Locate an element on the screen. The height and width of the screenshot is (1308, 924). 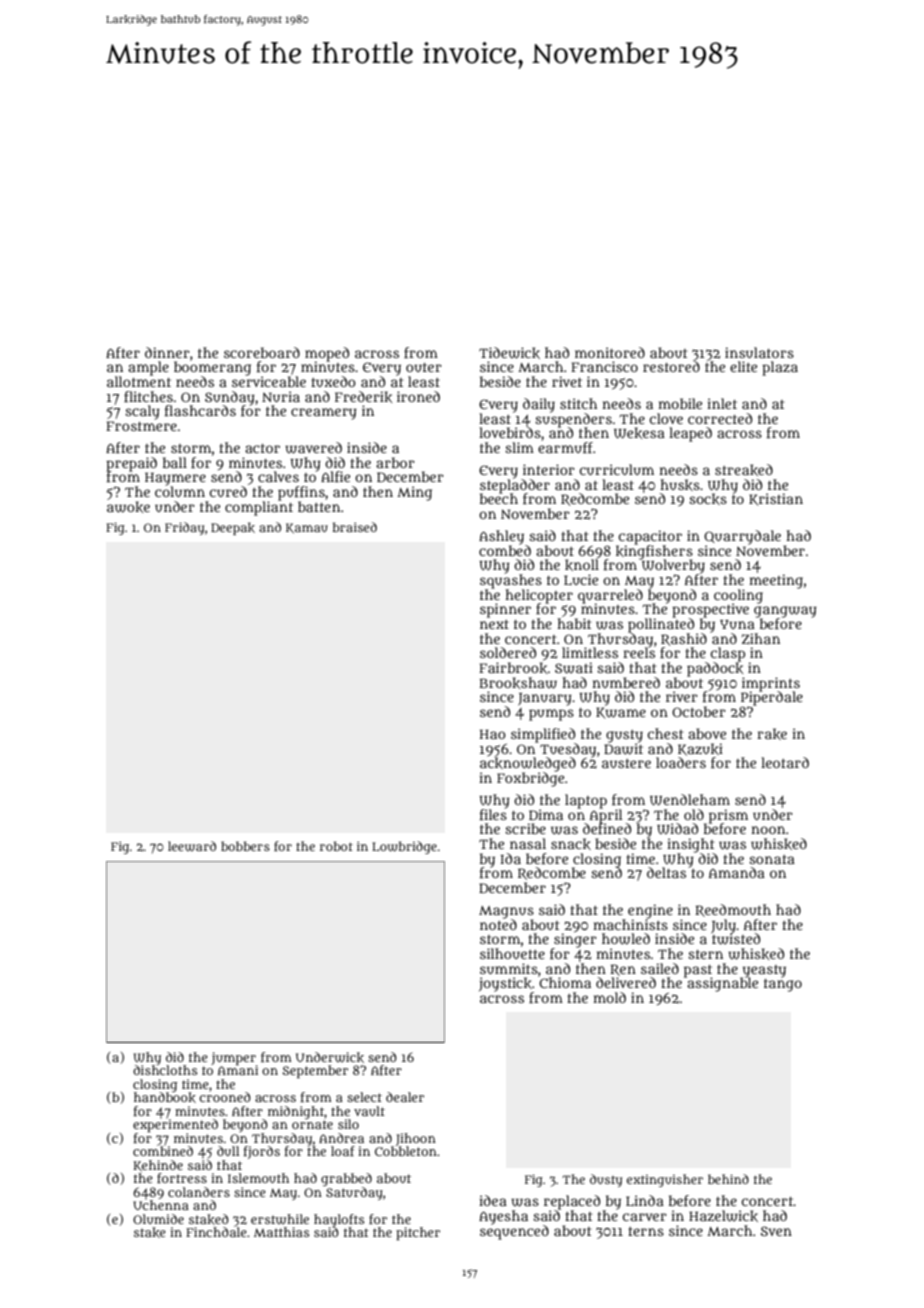
tango is located at coordinates (783, 985).
